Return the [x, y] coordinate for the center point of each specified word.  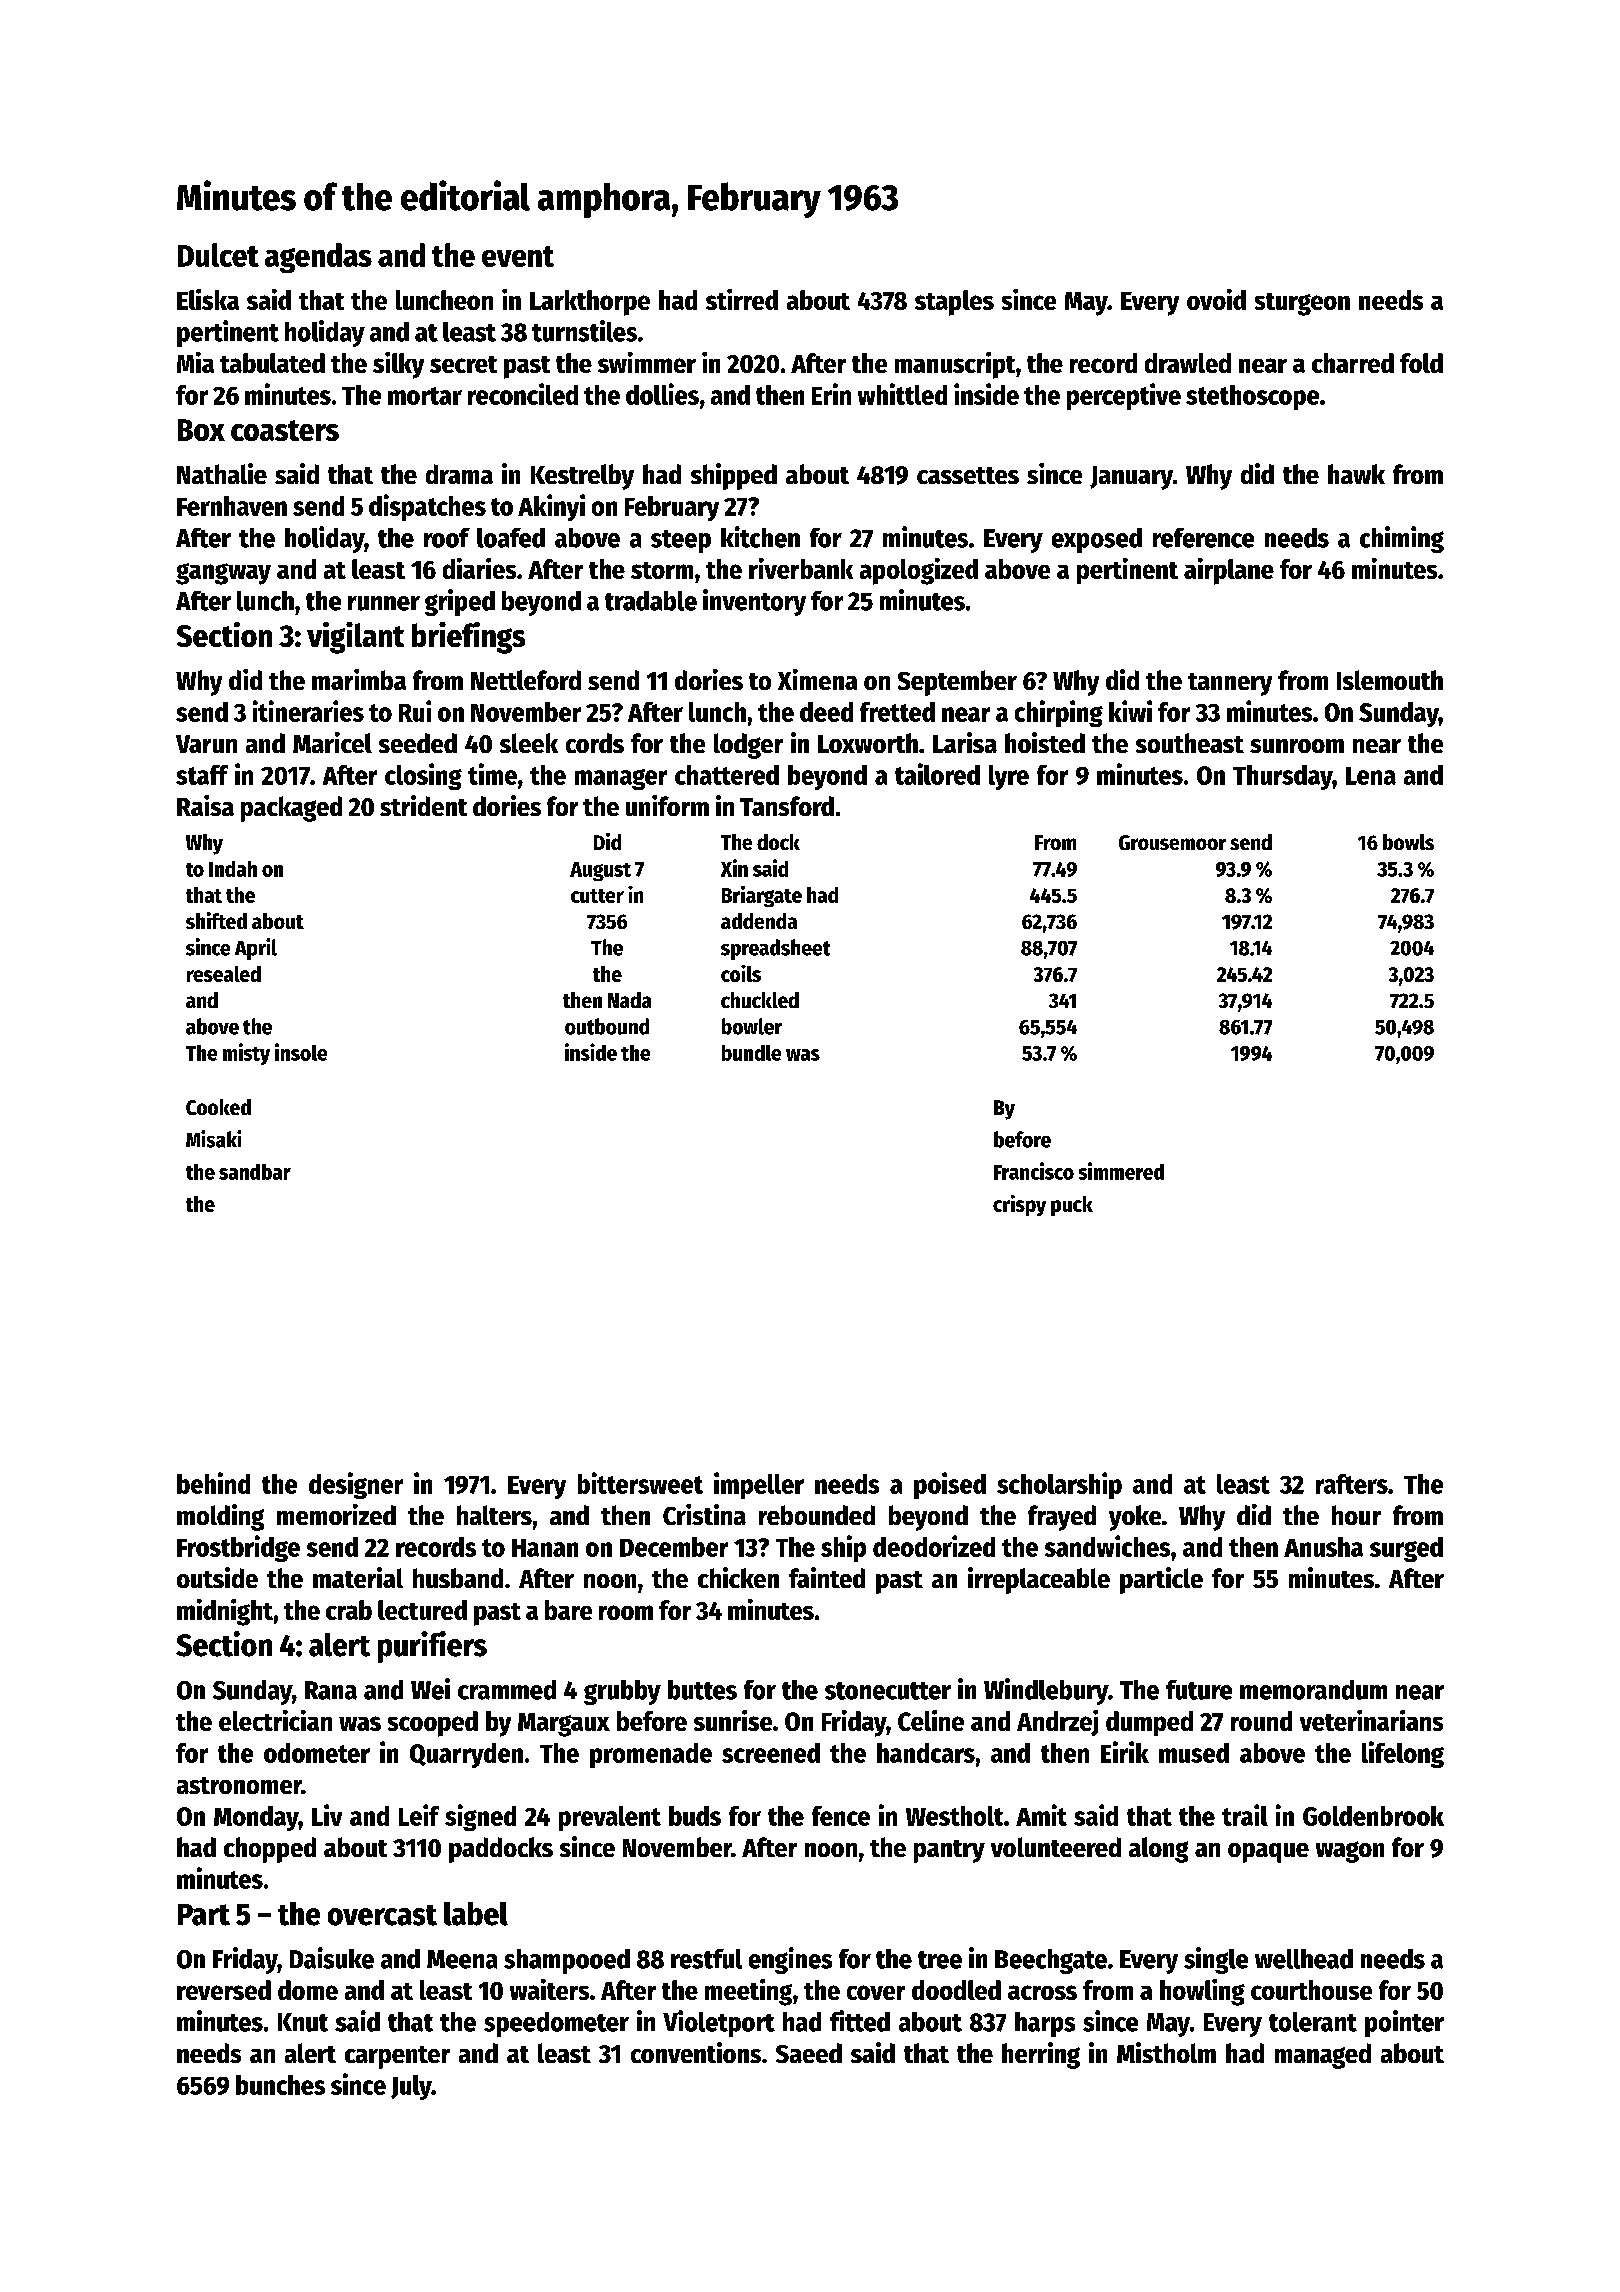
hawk [1356, 474]
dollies [662, 394]
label [476, 1914]
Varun [206, 744]
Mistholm [1166, 2052]
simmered [1121, 1171]
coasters [285, 430]
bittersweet [640, 1483]
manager [621, 779]
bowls [1408, 842]
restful [706, 1959]
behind [213, 1483]
